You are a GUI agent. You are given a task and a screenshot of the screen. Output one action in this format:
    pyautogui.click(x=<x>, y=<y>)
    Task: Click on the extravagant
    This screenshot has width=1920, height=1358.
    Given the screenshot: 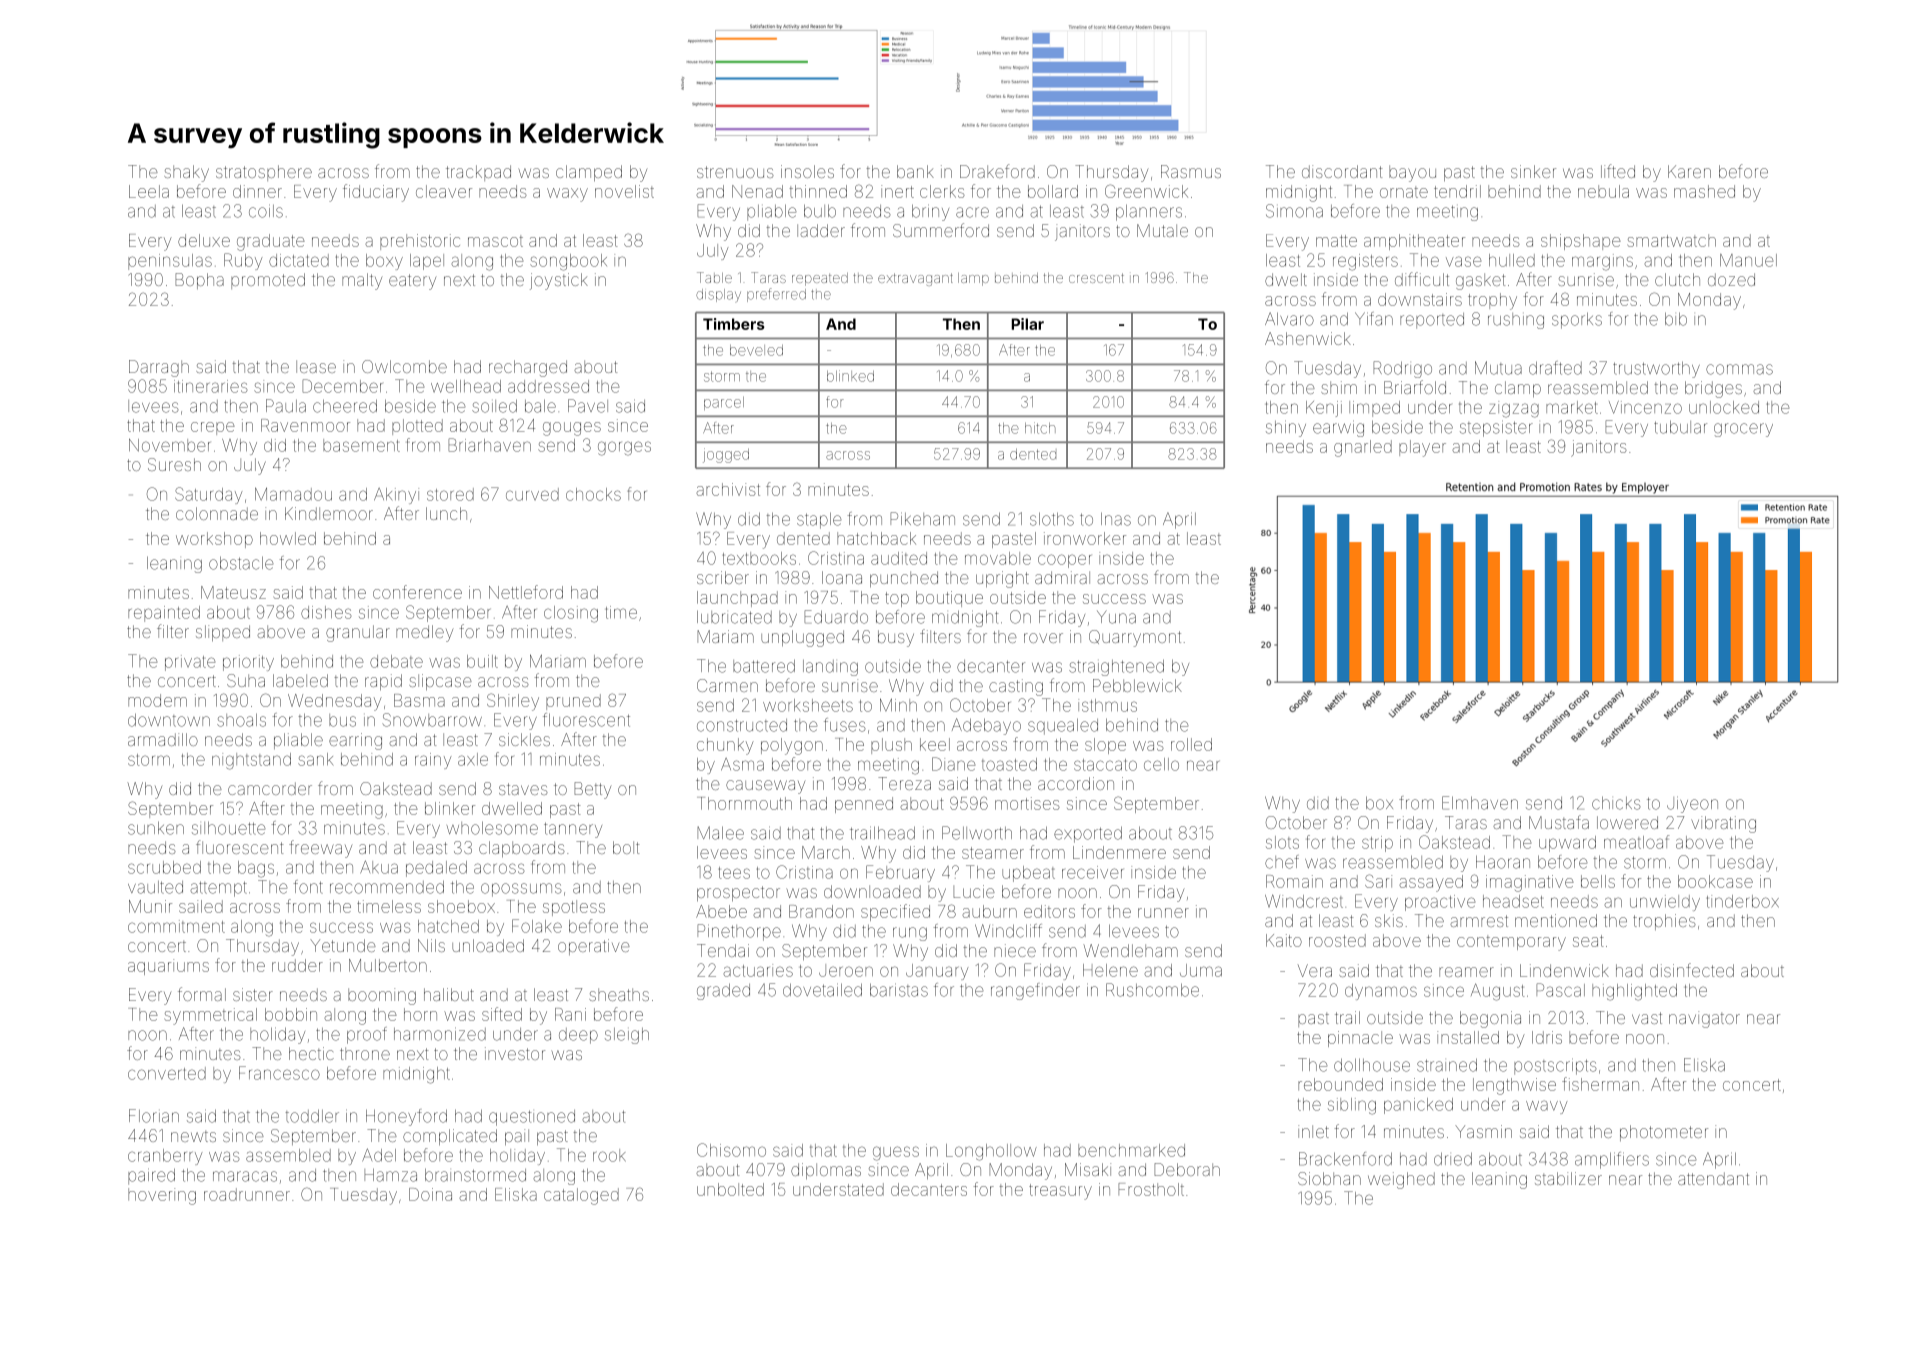 What is the action you would take?
    pyautogui.click(x=915, y=279)
